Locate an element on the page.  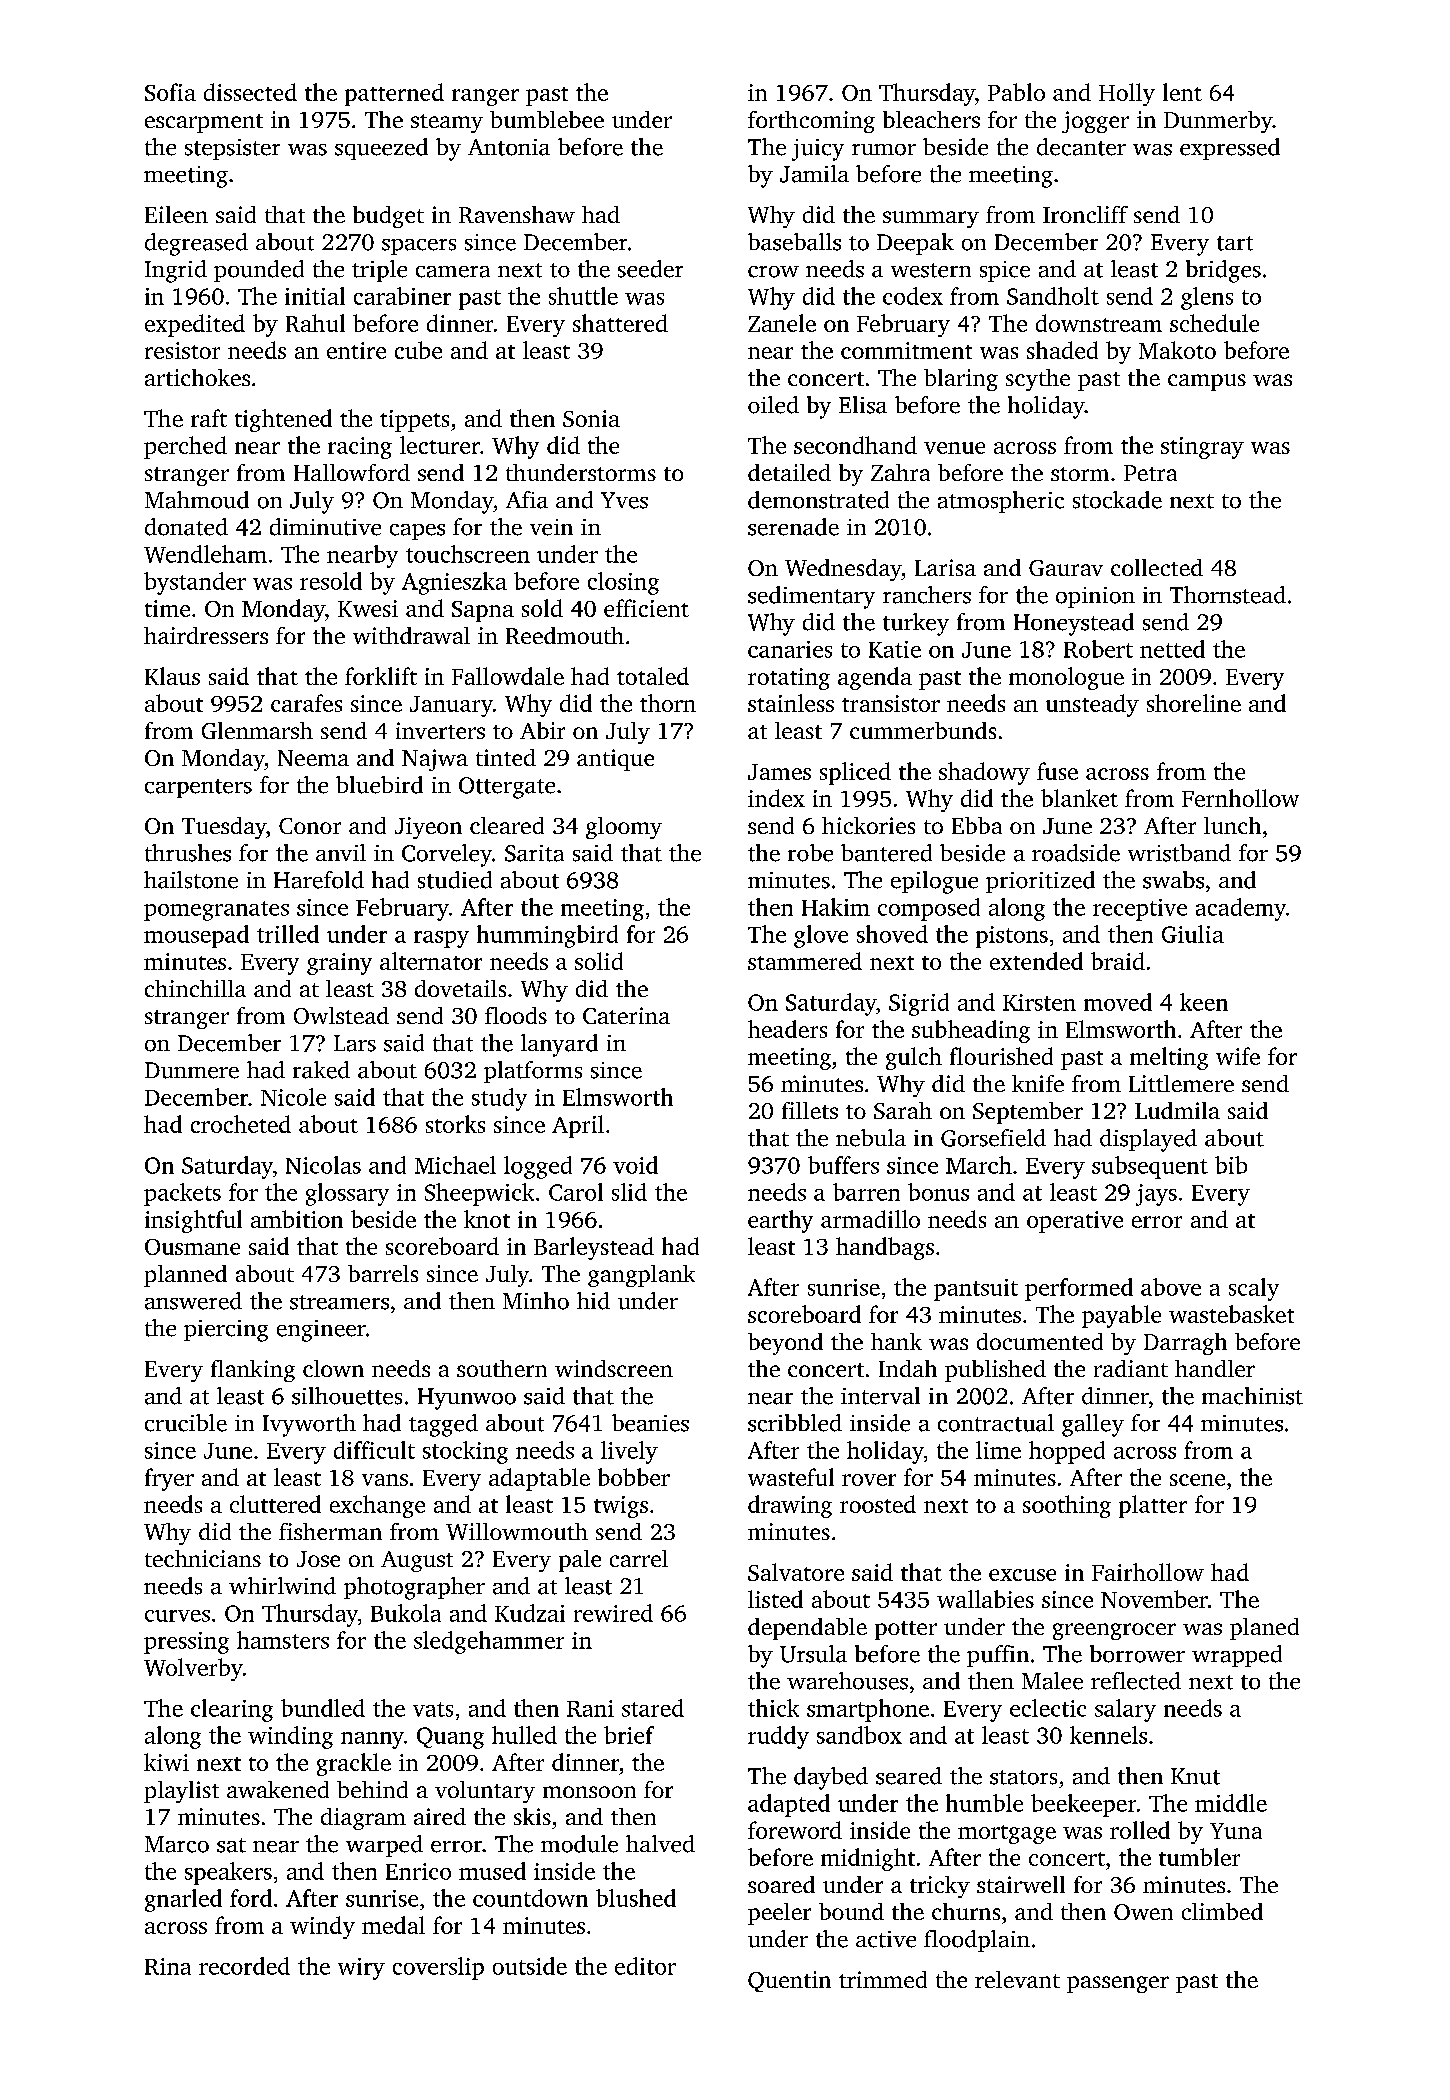
Pablo is located at coordinates (1016, 92).
